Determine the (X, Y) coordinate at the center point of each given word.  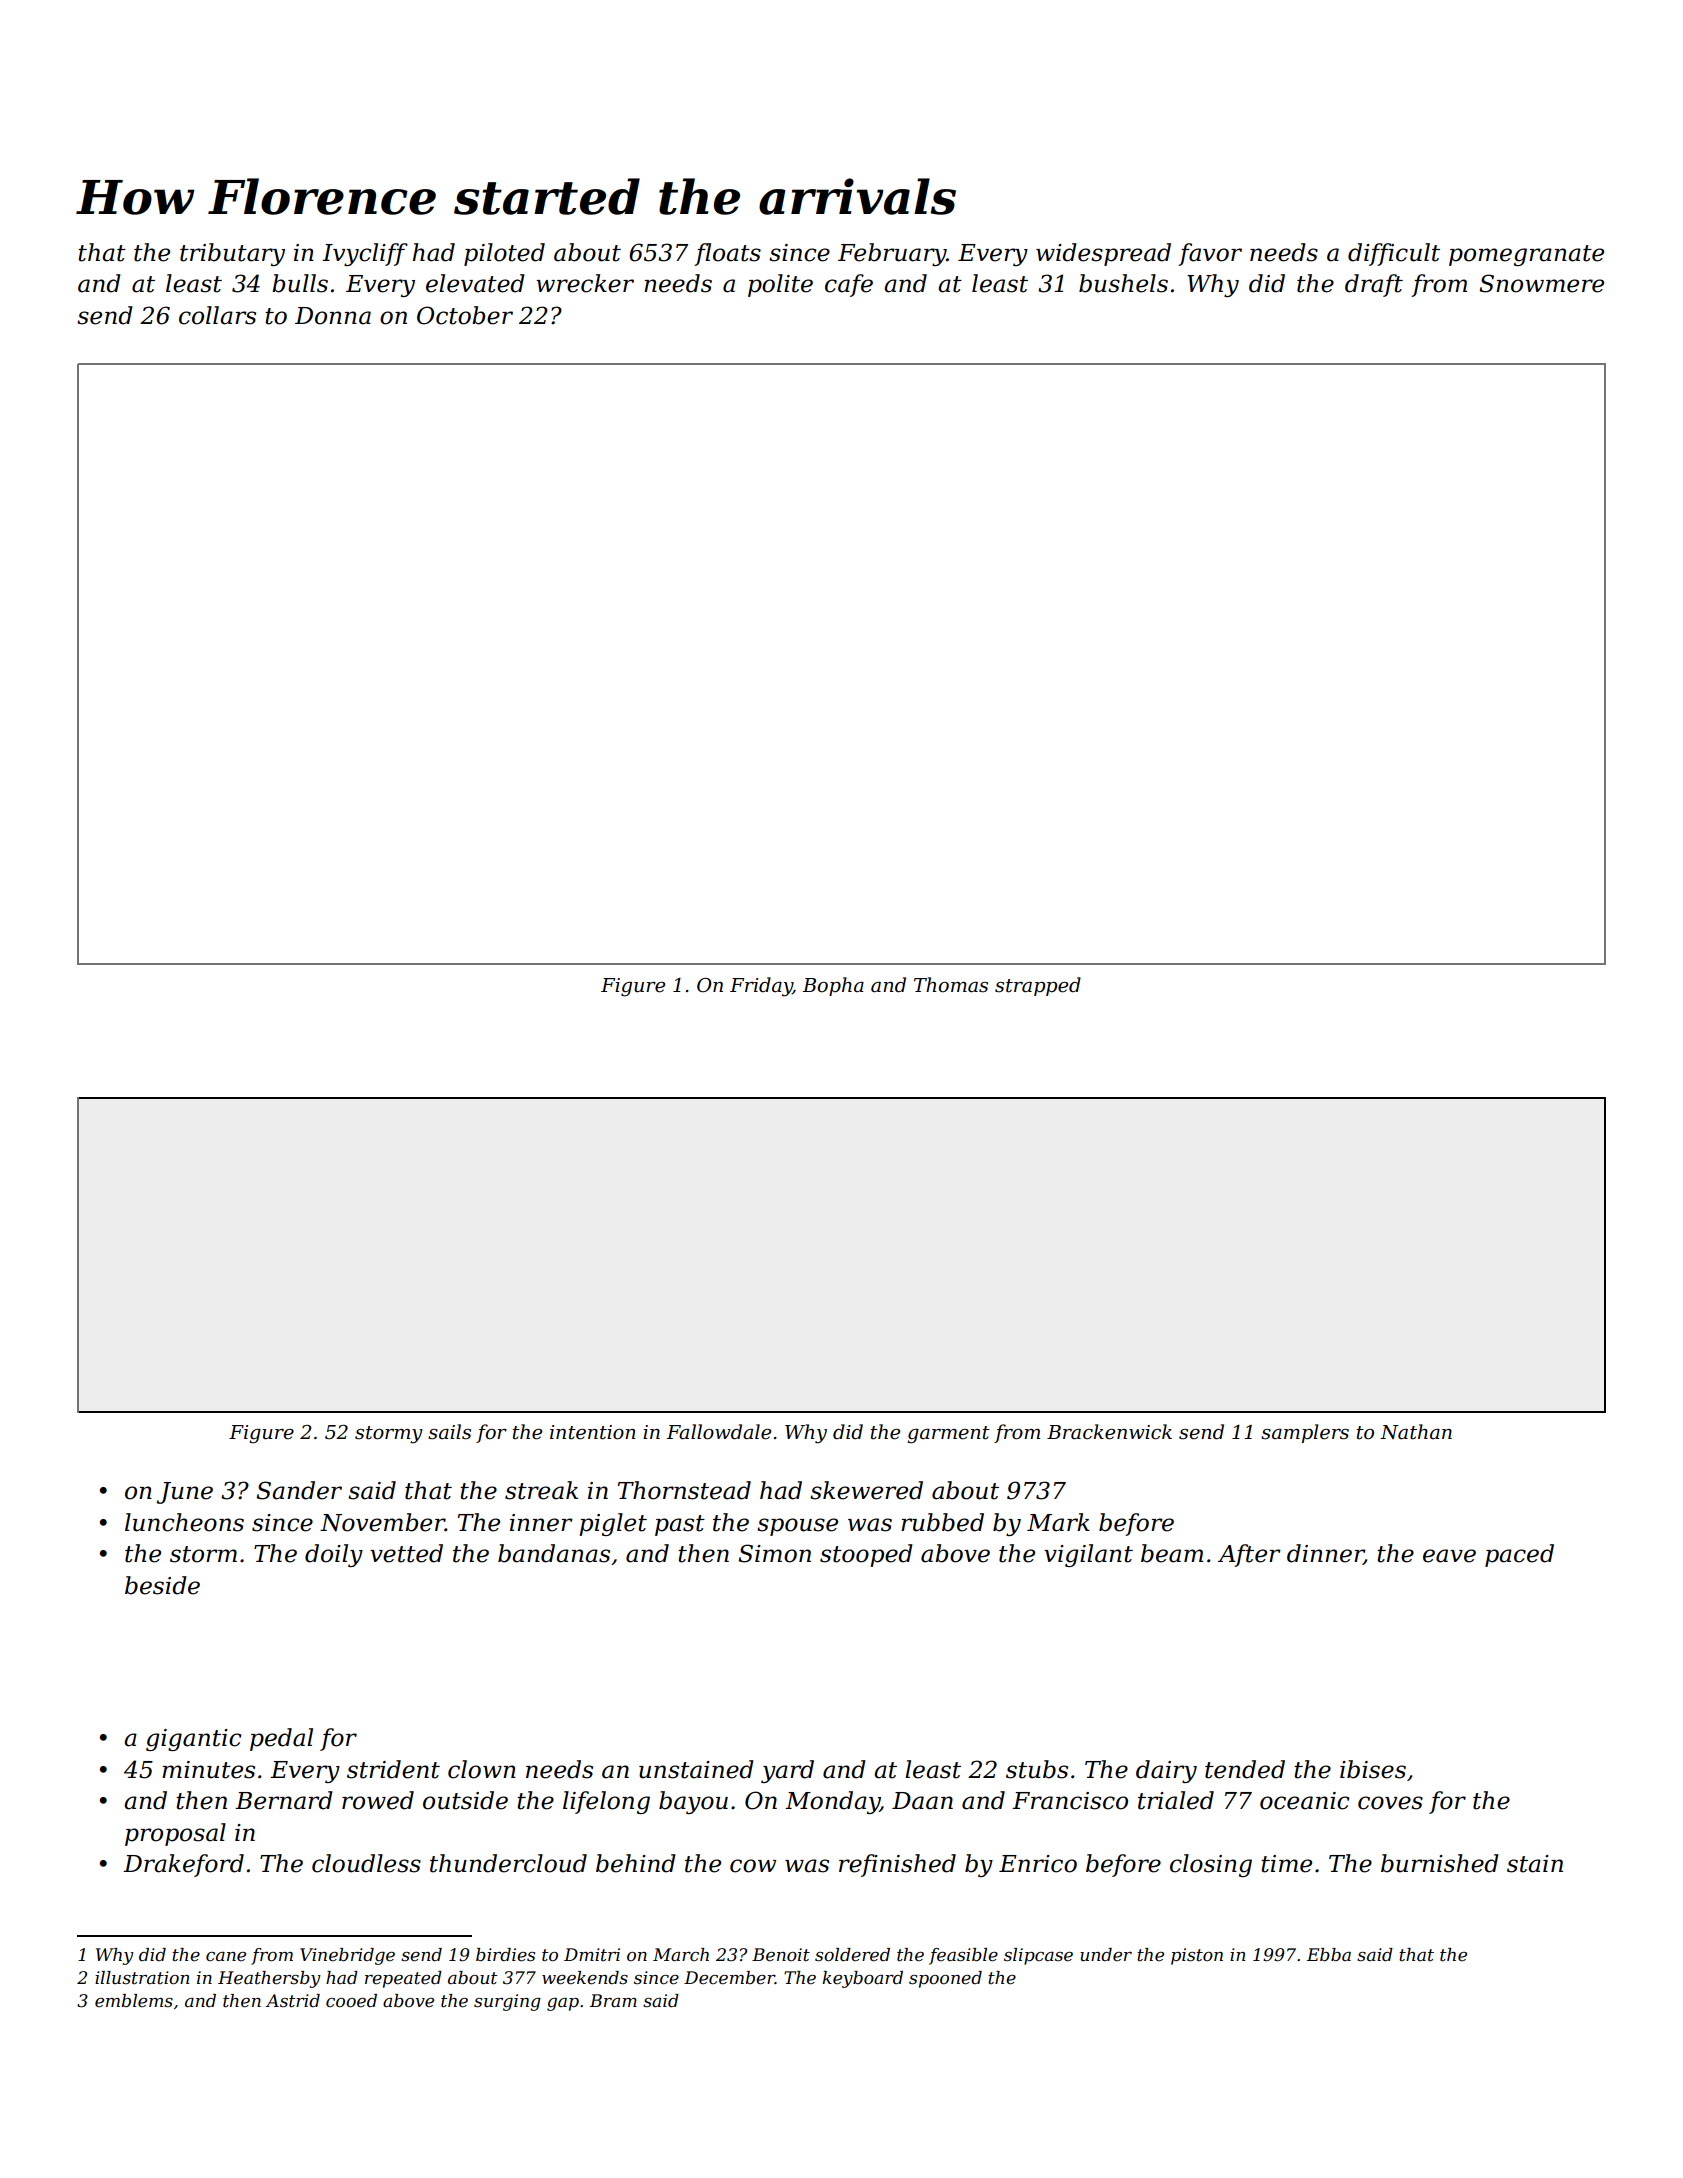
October (465, 315)
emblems (134, 2000)
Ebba (1329, 1955)
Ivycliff (365, 254)
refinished (897, 1865)
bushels (1123, 283)
